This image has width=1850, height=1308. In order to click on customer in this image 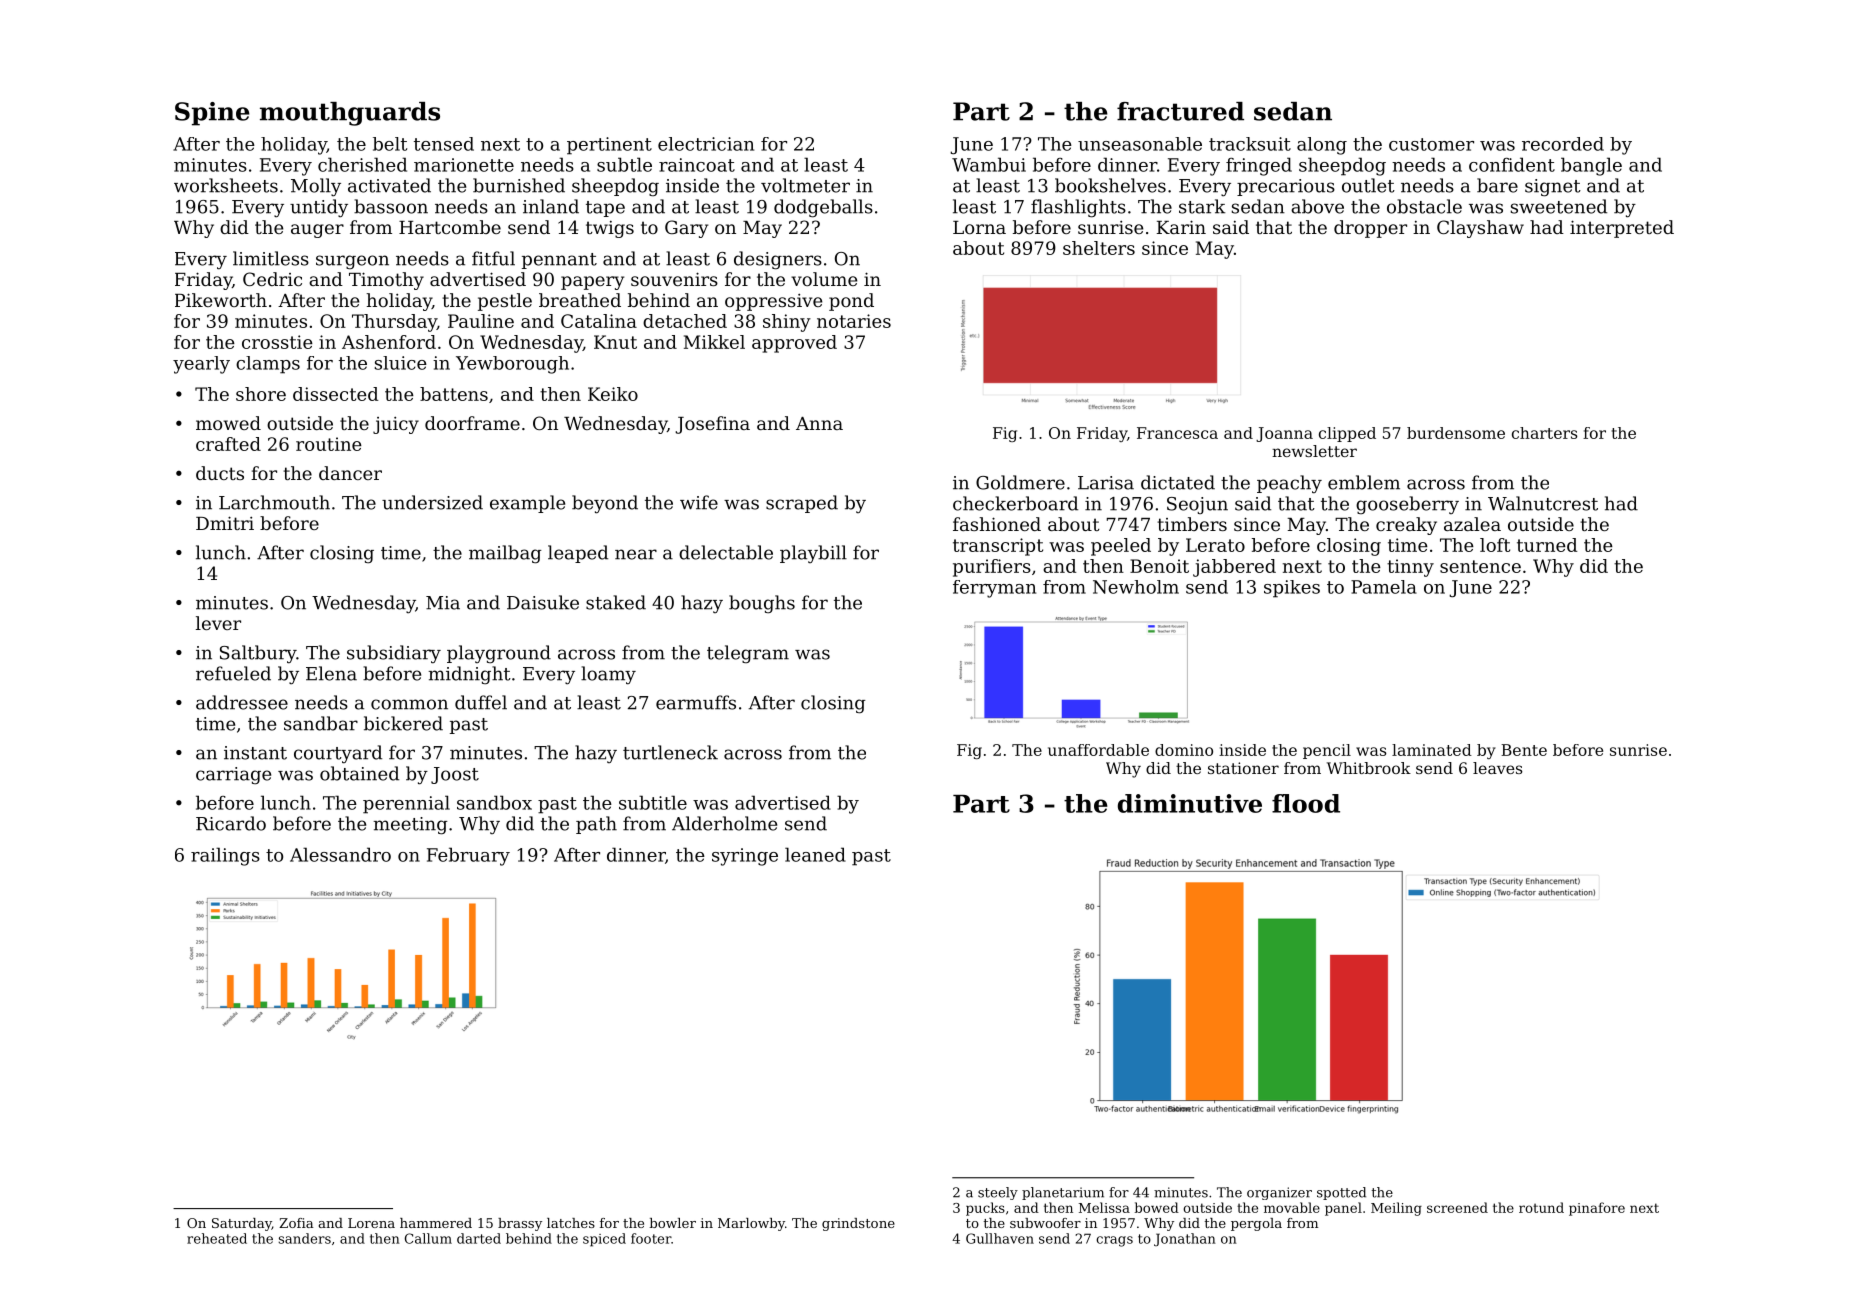, I will do `click(1431, 144)`.
